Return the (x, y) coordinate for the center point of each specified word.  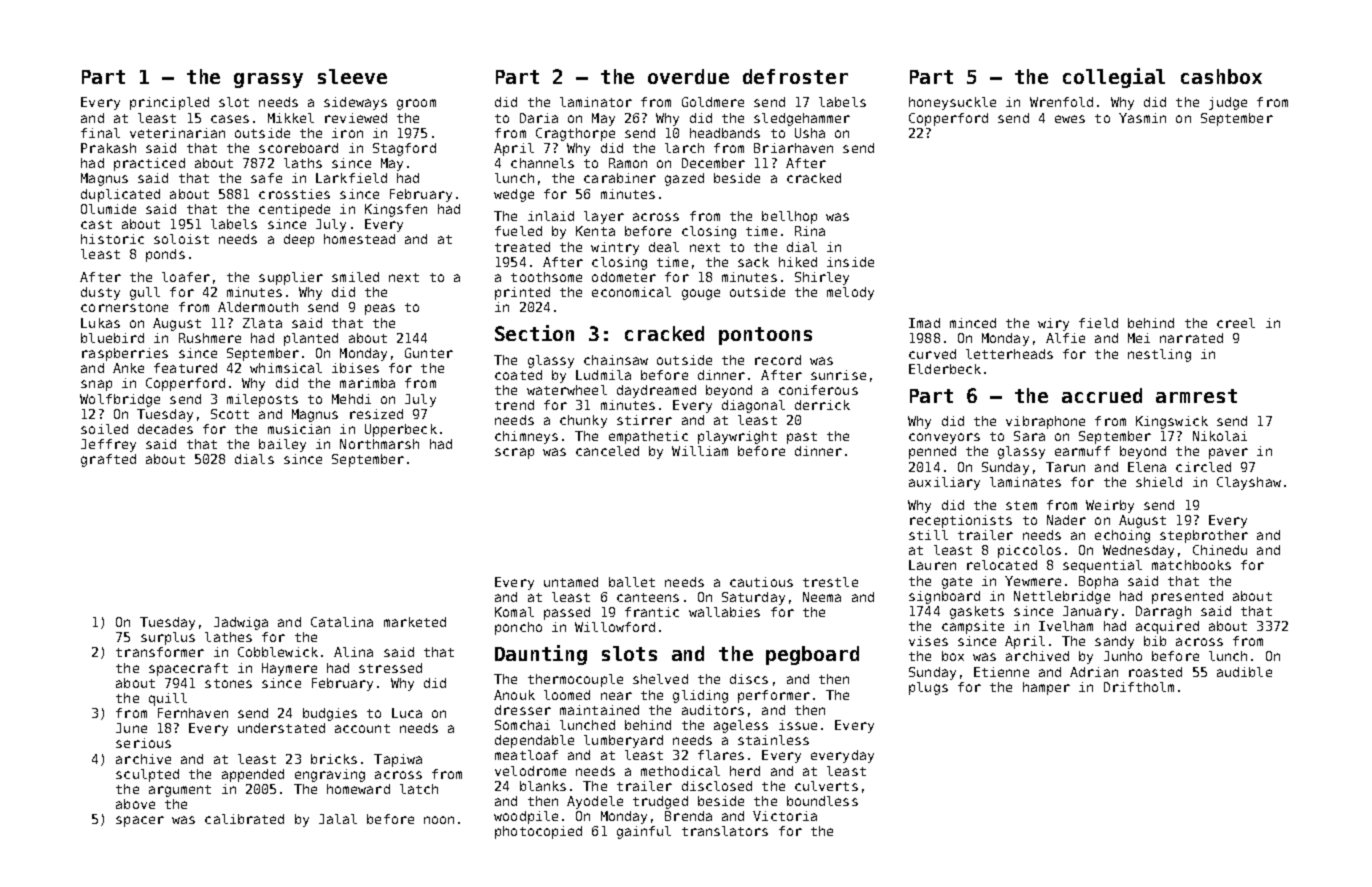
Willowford (615, 627)
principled (169, 103)
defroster (795, 76)
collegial (1114, 78)
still (928, 535)
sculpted (147, 775)
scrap (514, 453)
